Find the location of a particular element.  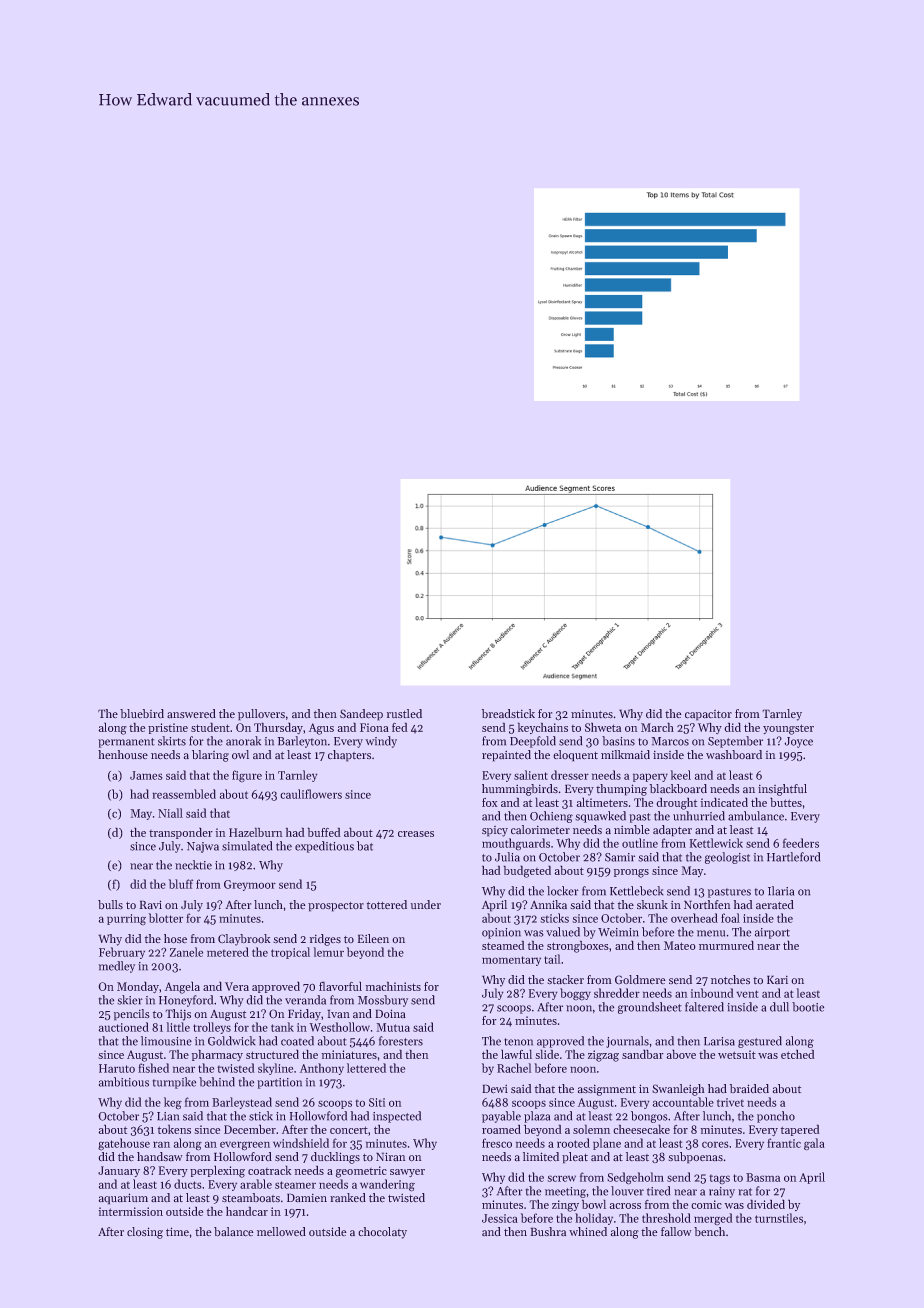

rustled is located at coordinates (404, 714).
